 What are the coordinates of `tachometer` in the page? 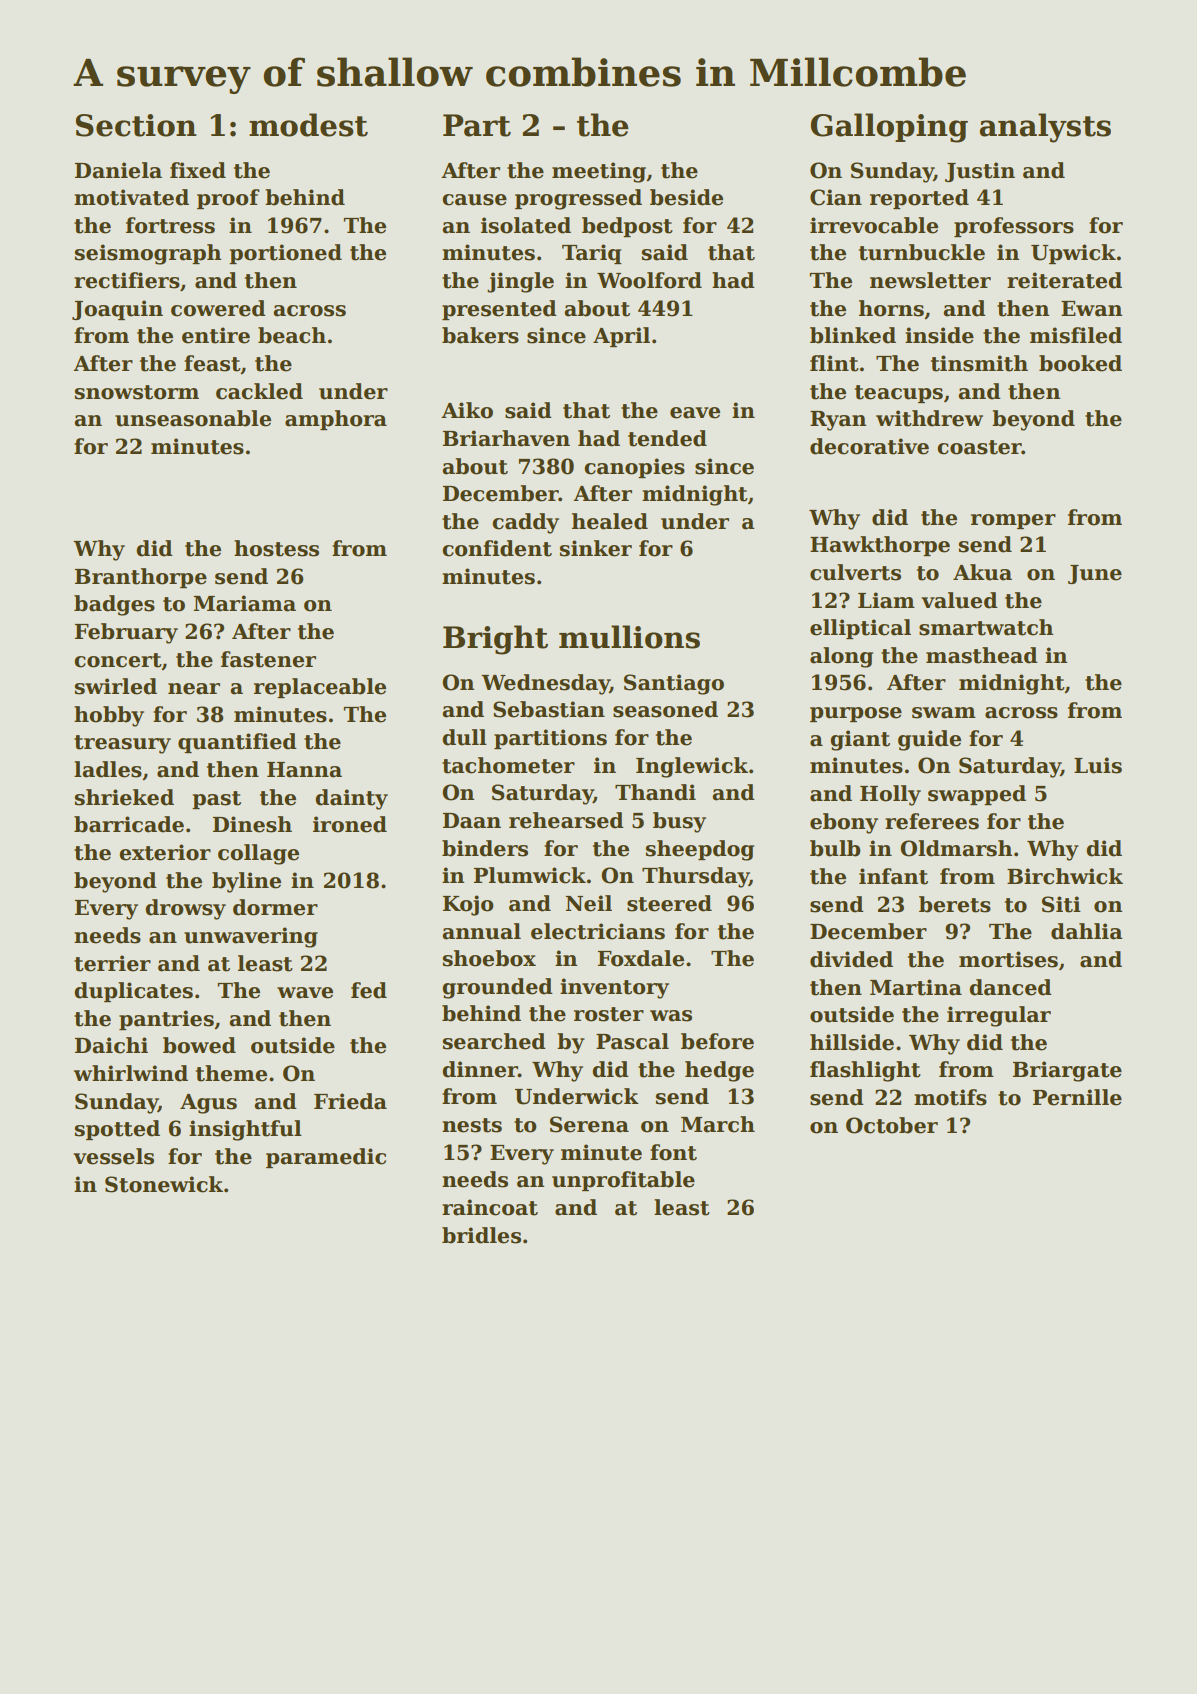 It's located at (508, 765).
